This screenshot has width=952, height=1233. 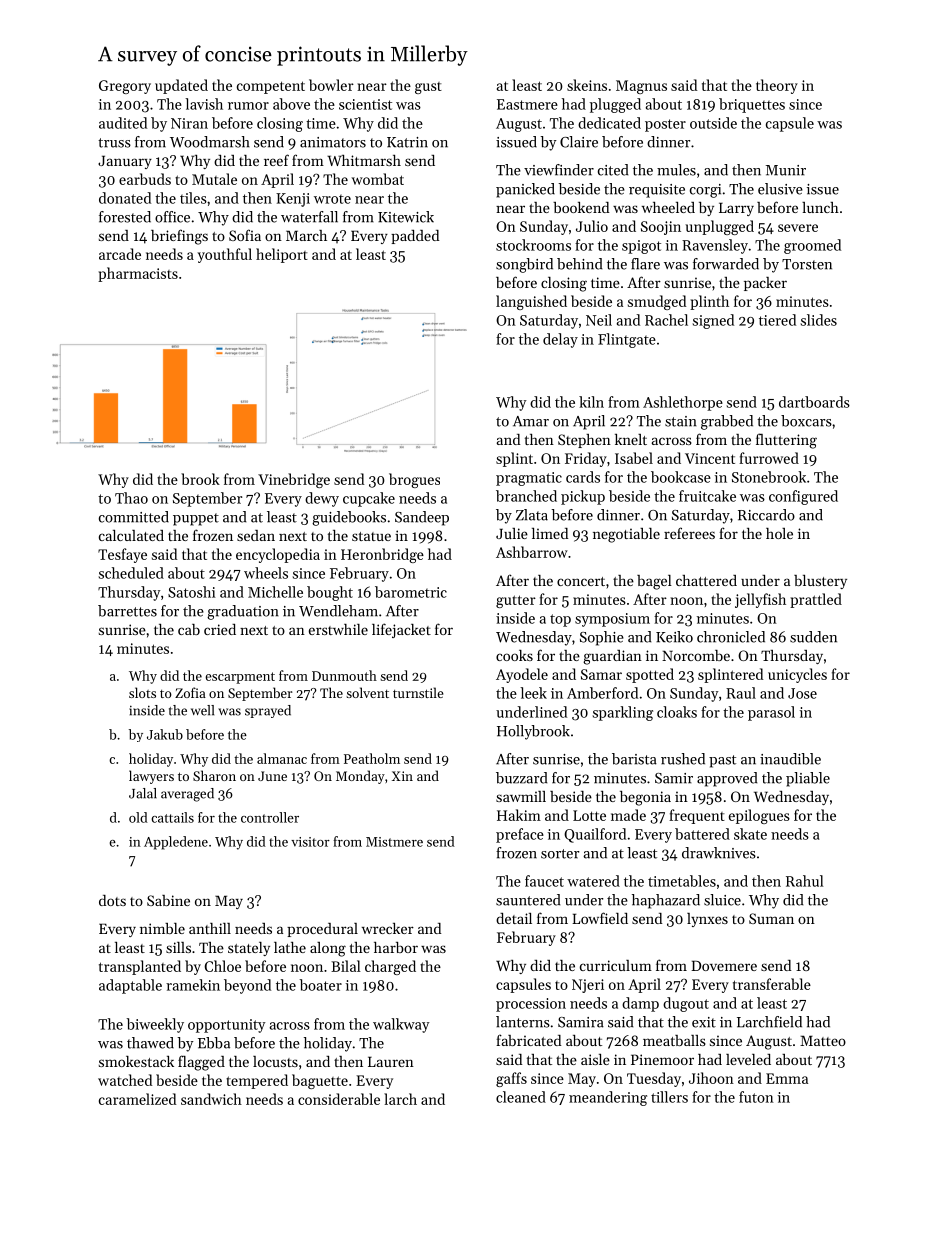 What do you see at coordinates (125, 87) in the screenshot?
I see `Gregory` at bounding box center [125, 87].
